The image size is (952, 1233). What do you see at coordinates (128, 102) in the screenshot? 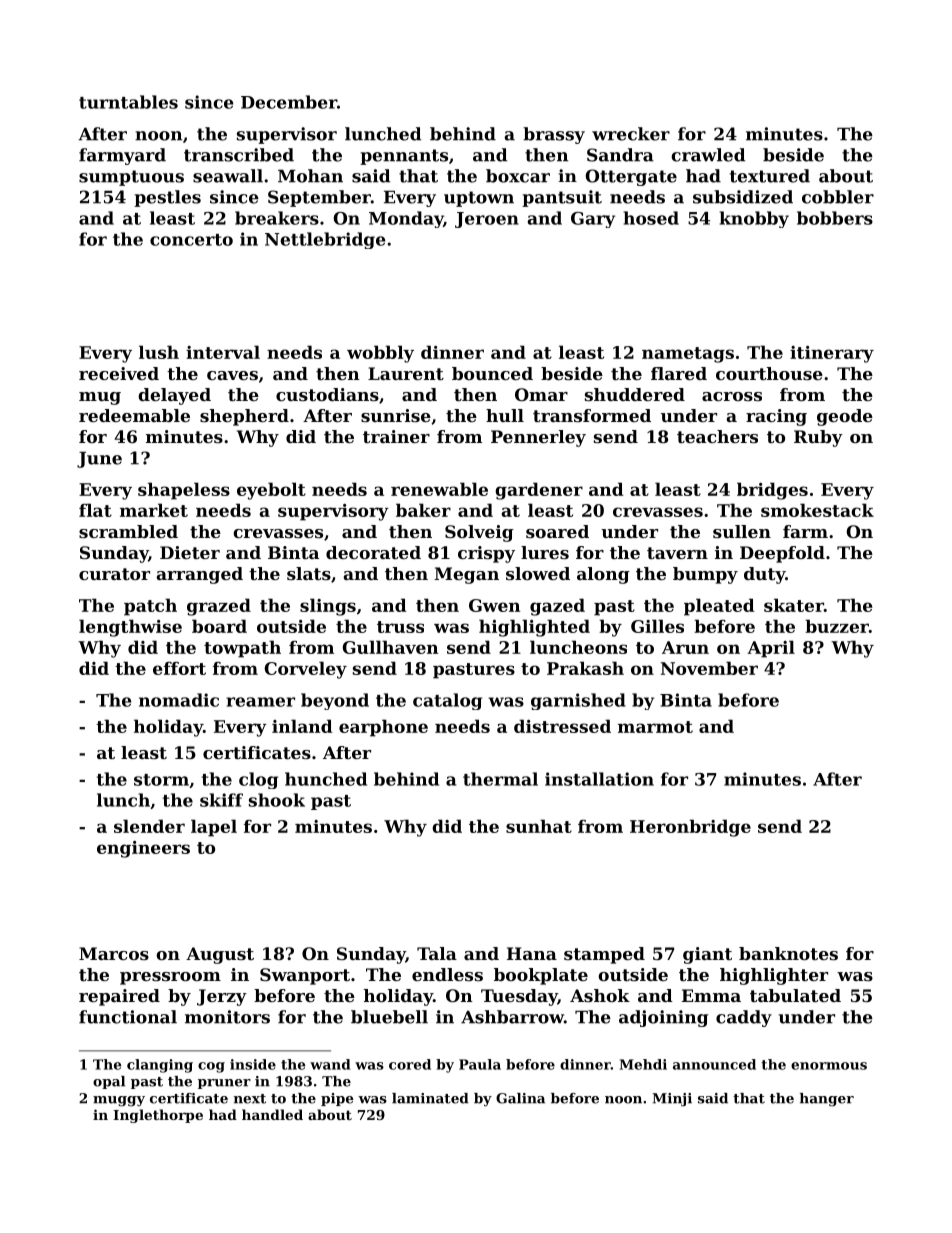
I see `turntables` at bounding box center [128, 102].
